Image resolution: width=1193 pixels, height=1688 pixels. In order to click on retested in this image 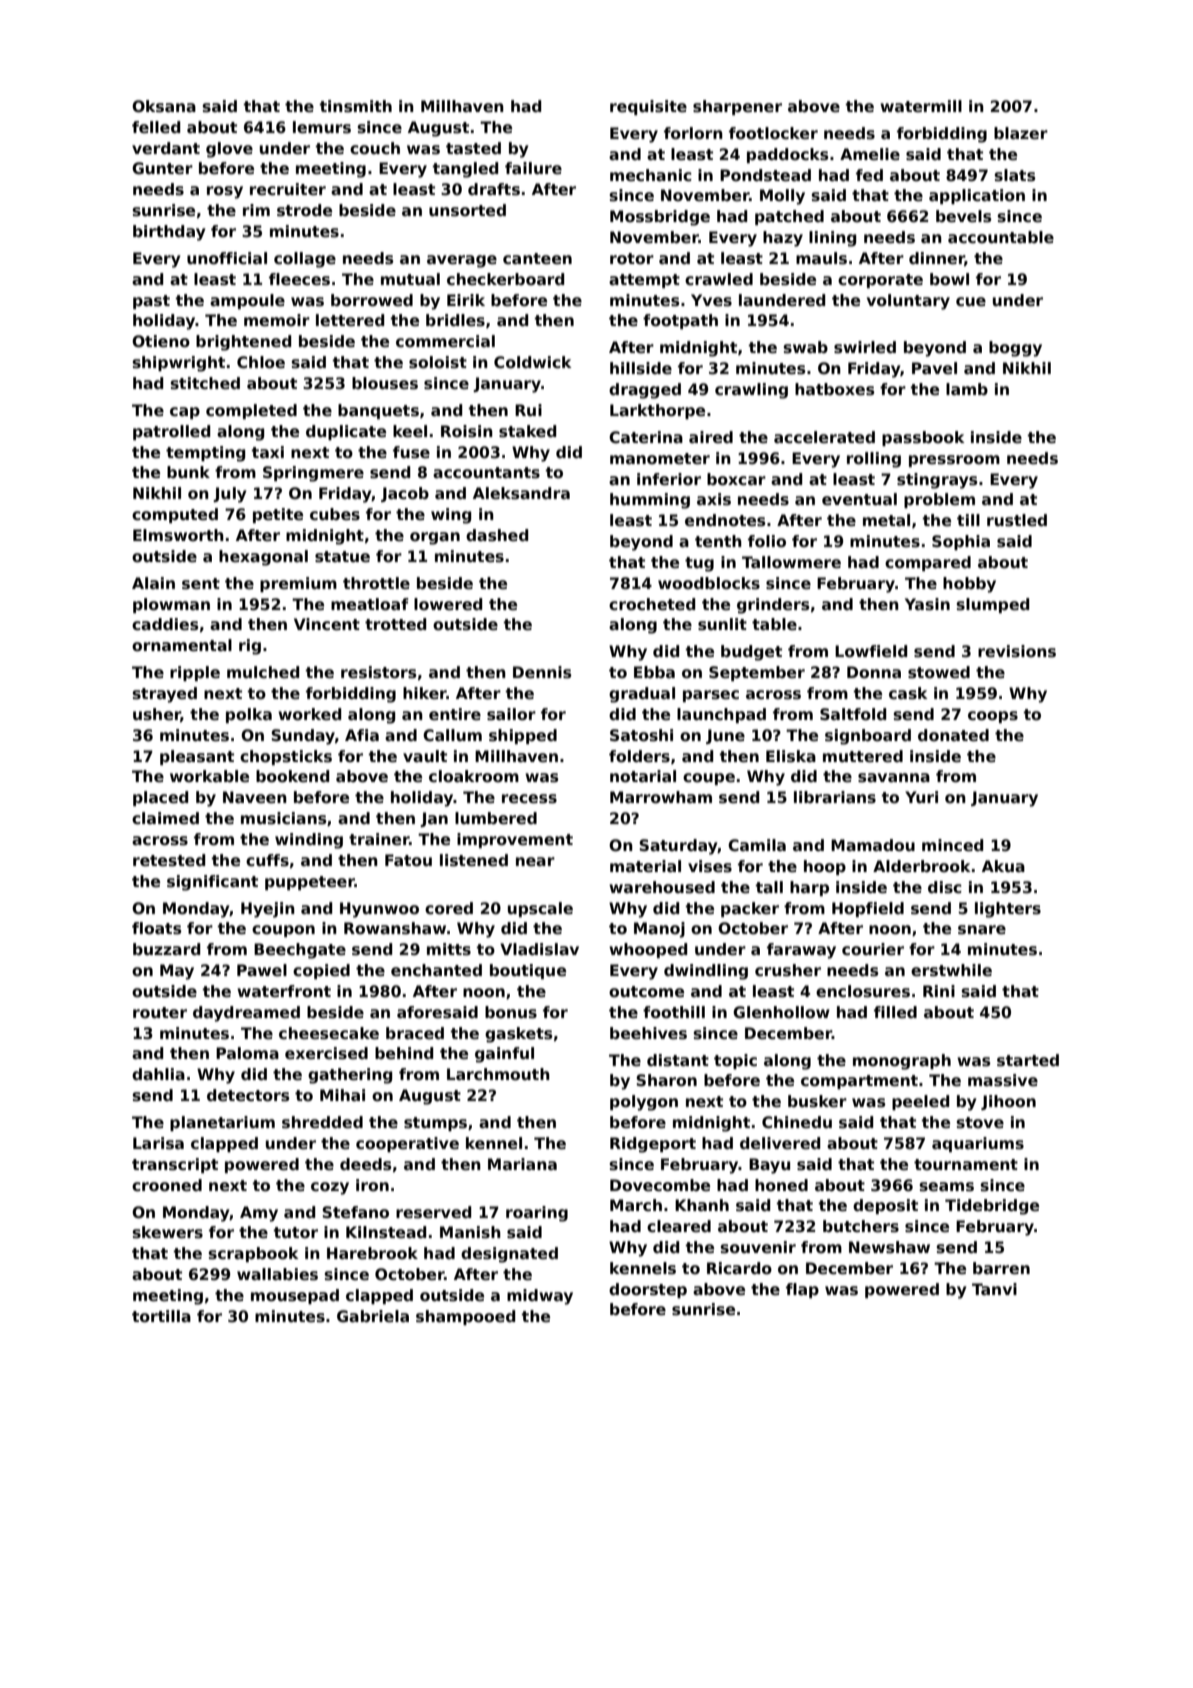, I will do `click(169, 860)`.
